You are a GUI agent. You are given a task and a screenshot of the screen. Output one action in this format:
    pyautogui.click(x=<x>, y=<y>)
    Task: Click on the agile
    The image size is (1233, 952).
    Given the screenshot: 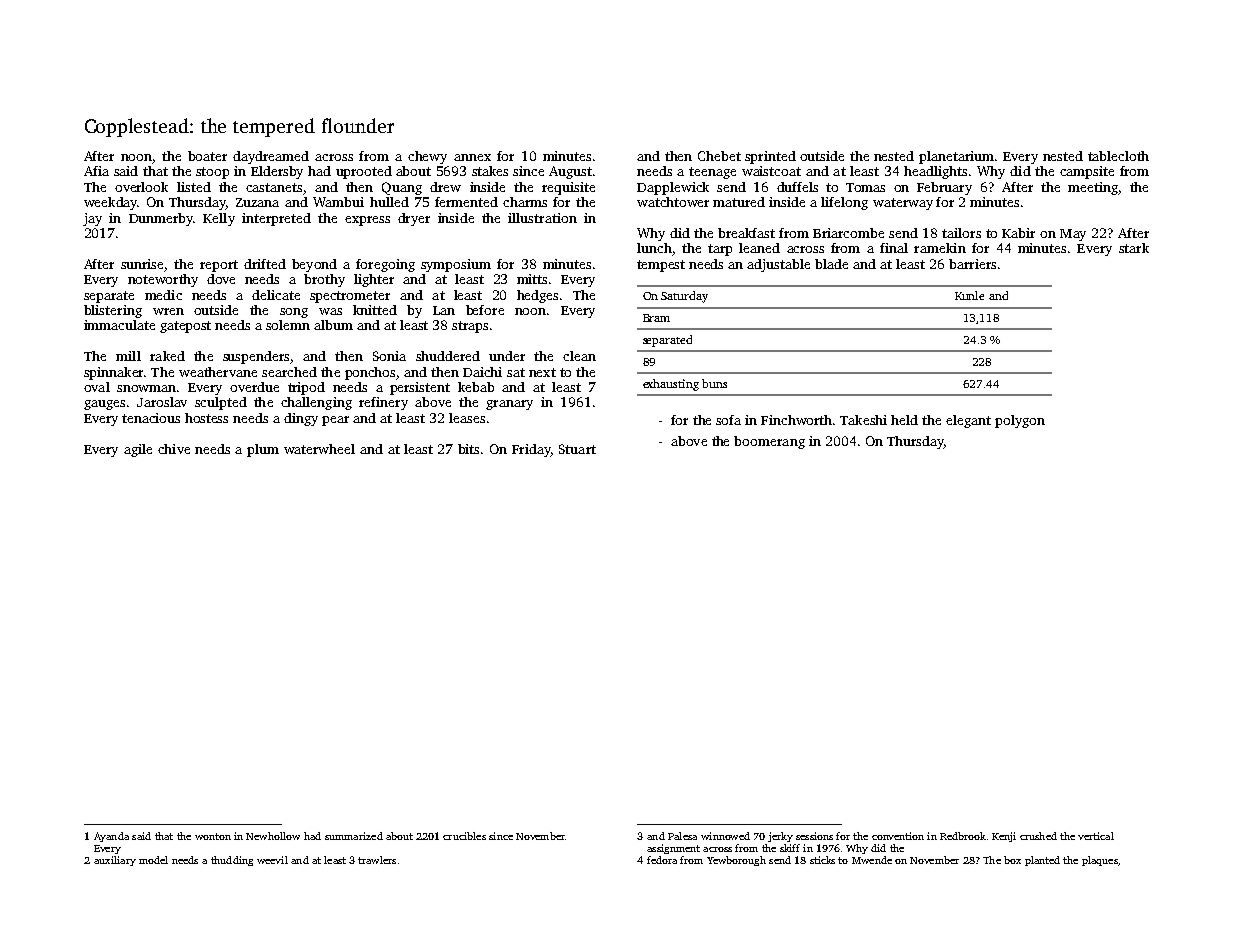 What is the action you would take?
    pyautogui.click(x=138, y=450)
